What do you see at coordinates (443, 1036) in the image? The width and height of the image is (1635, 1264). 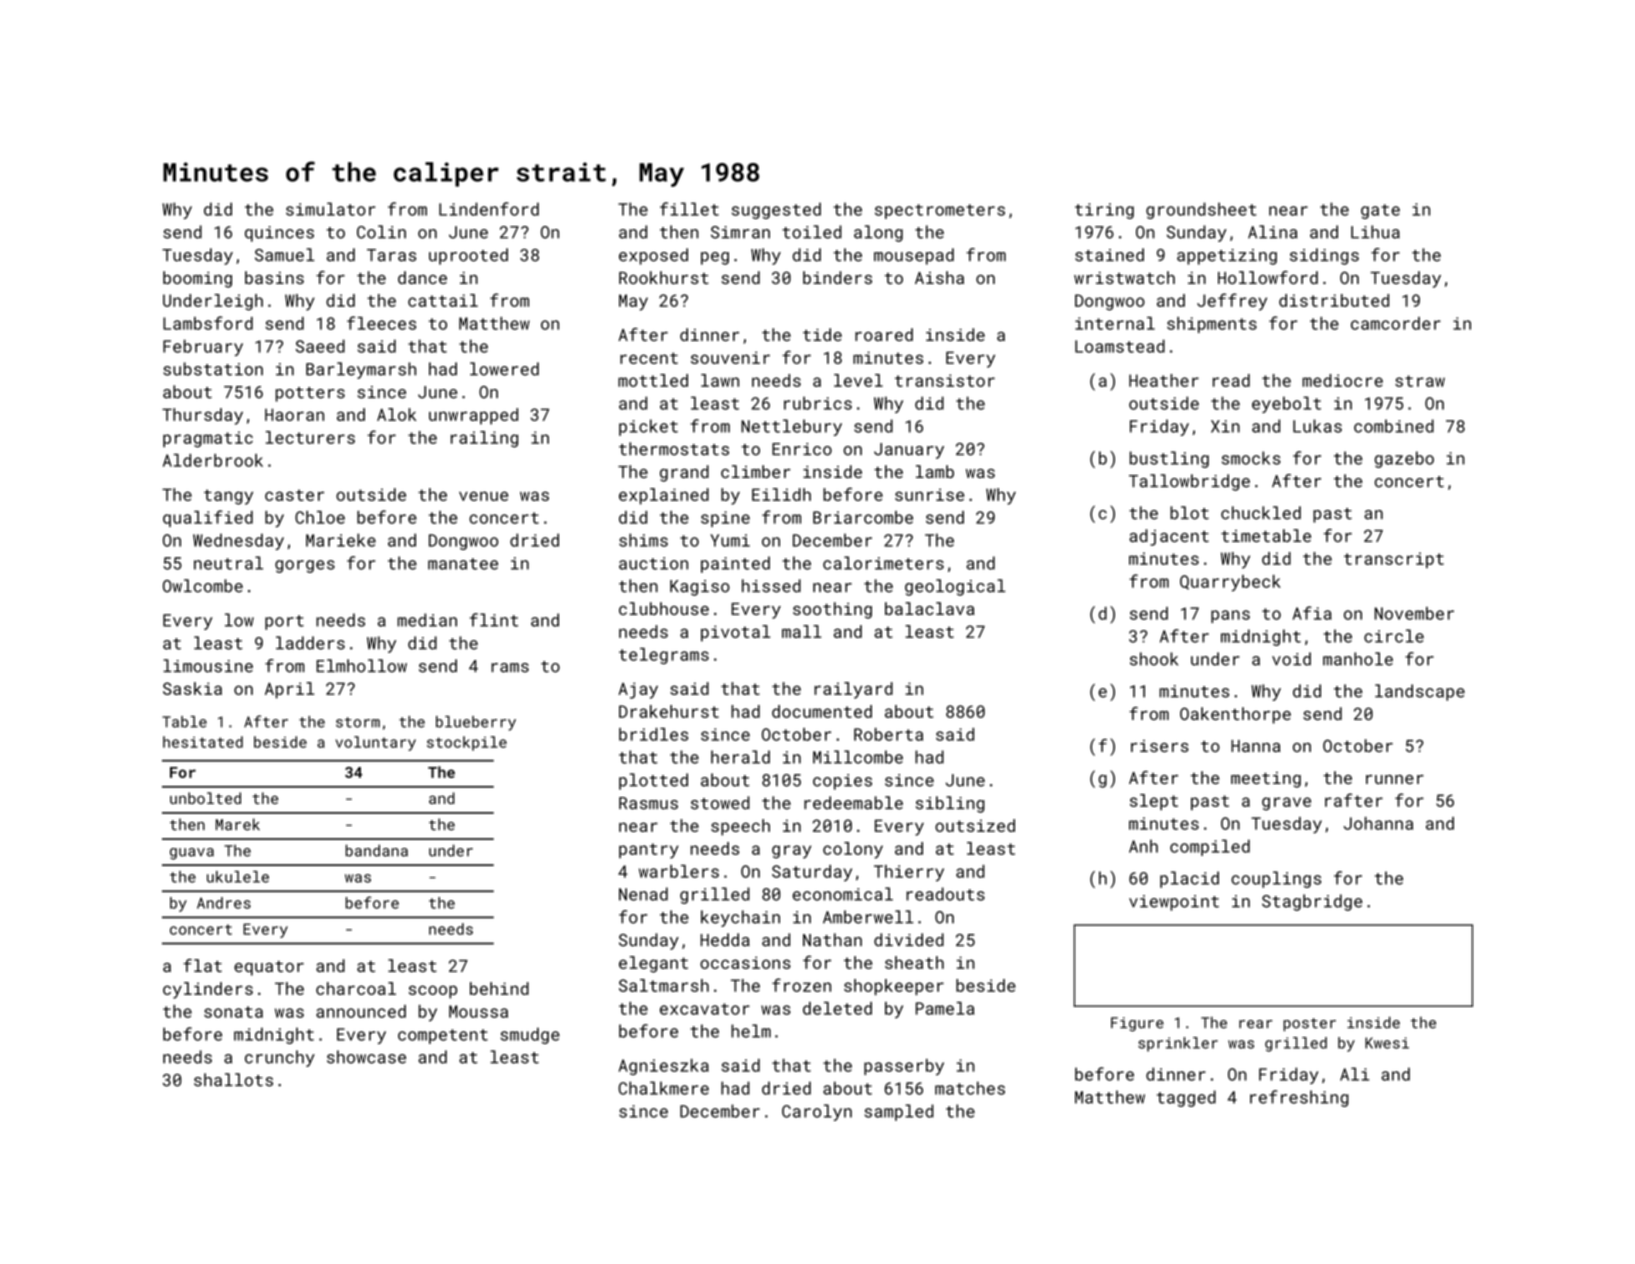 I see `competent` at bounding box center [443, 1036].
